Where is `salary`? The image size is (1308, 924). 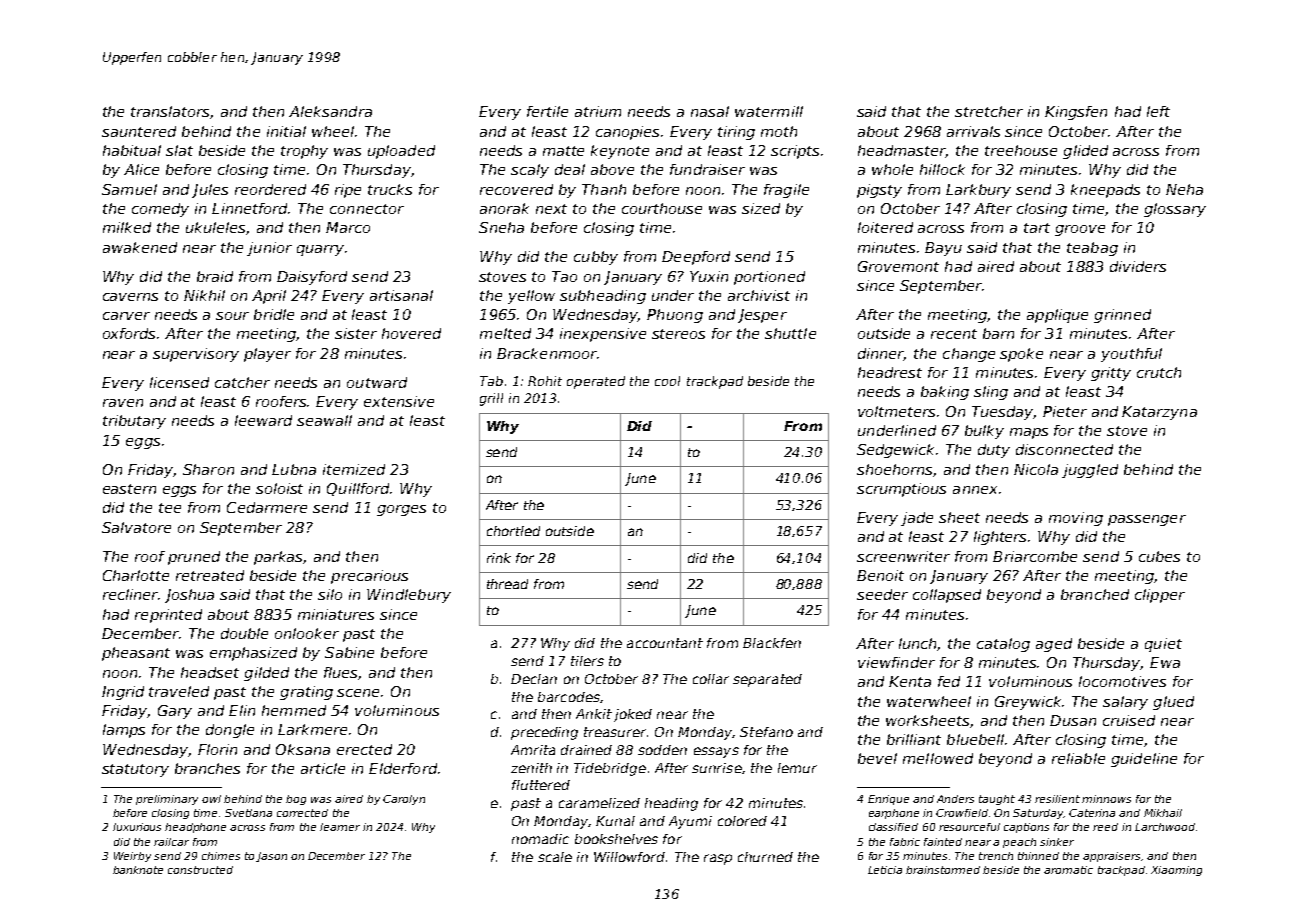
salary is located at coordinates (1125, 703).
